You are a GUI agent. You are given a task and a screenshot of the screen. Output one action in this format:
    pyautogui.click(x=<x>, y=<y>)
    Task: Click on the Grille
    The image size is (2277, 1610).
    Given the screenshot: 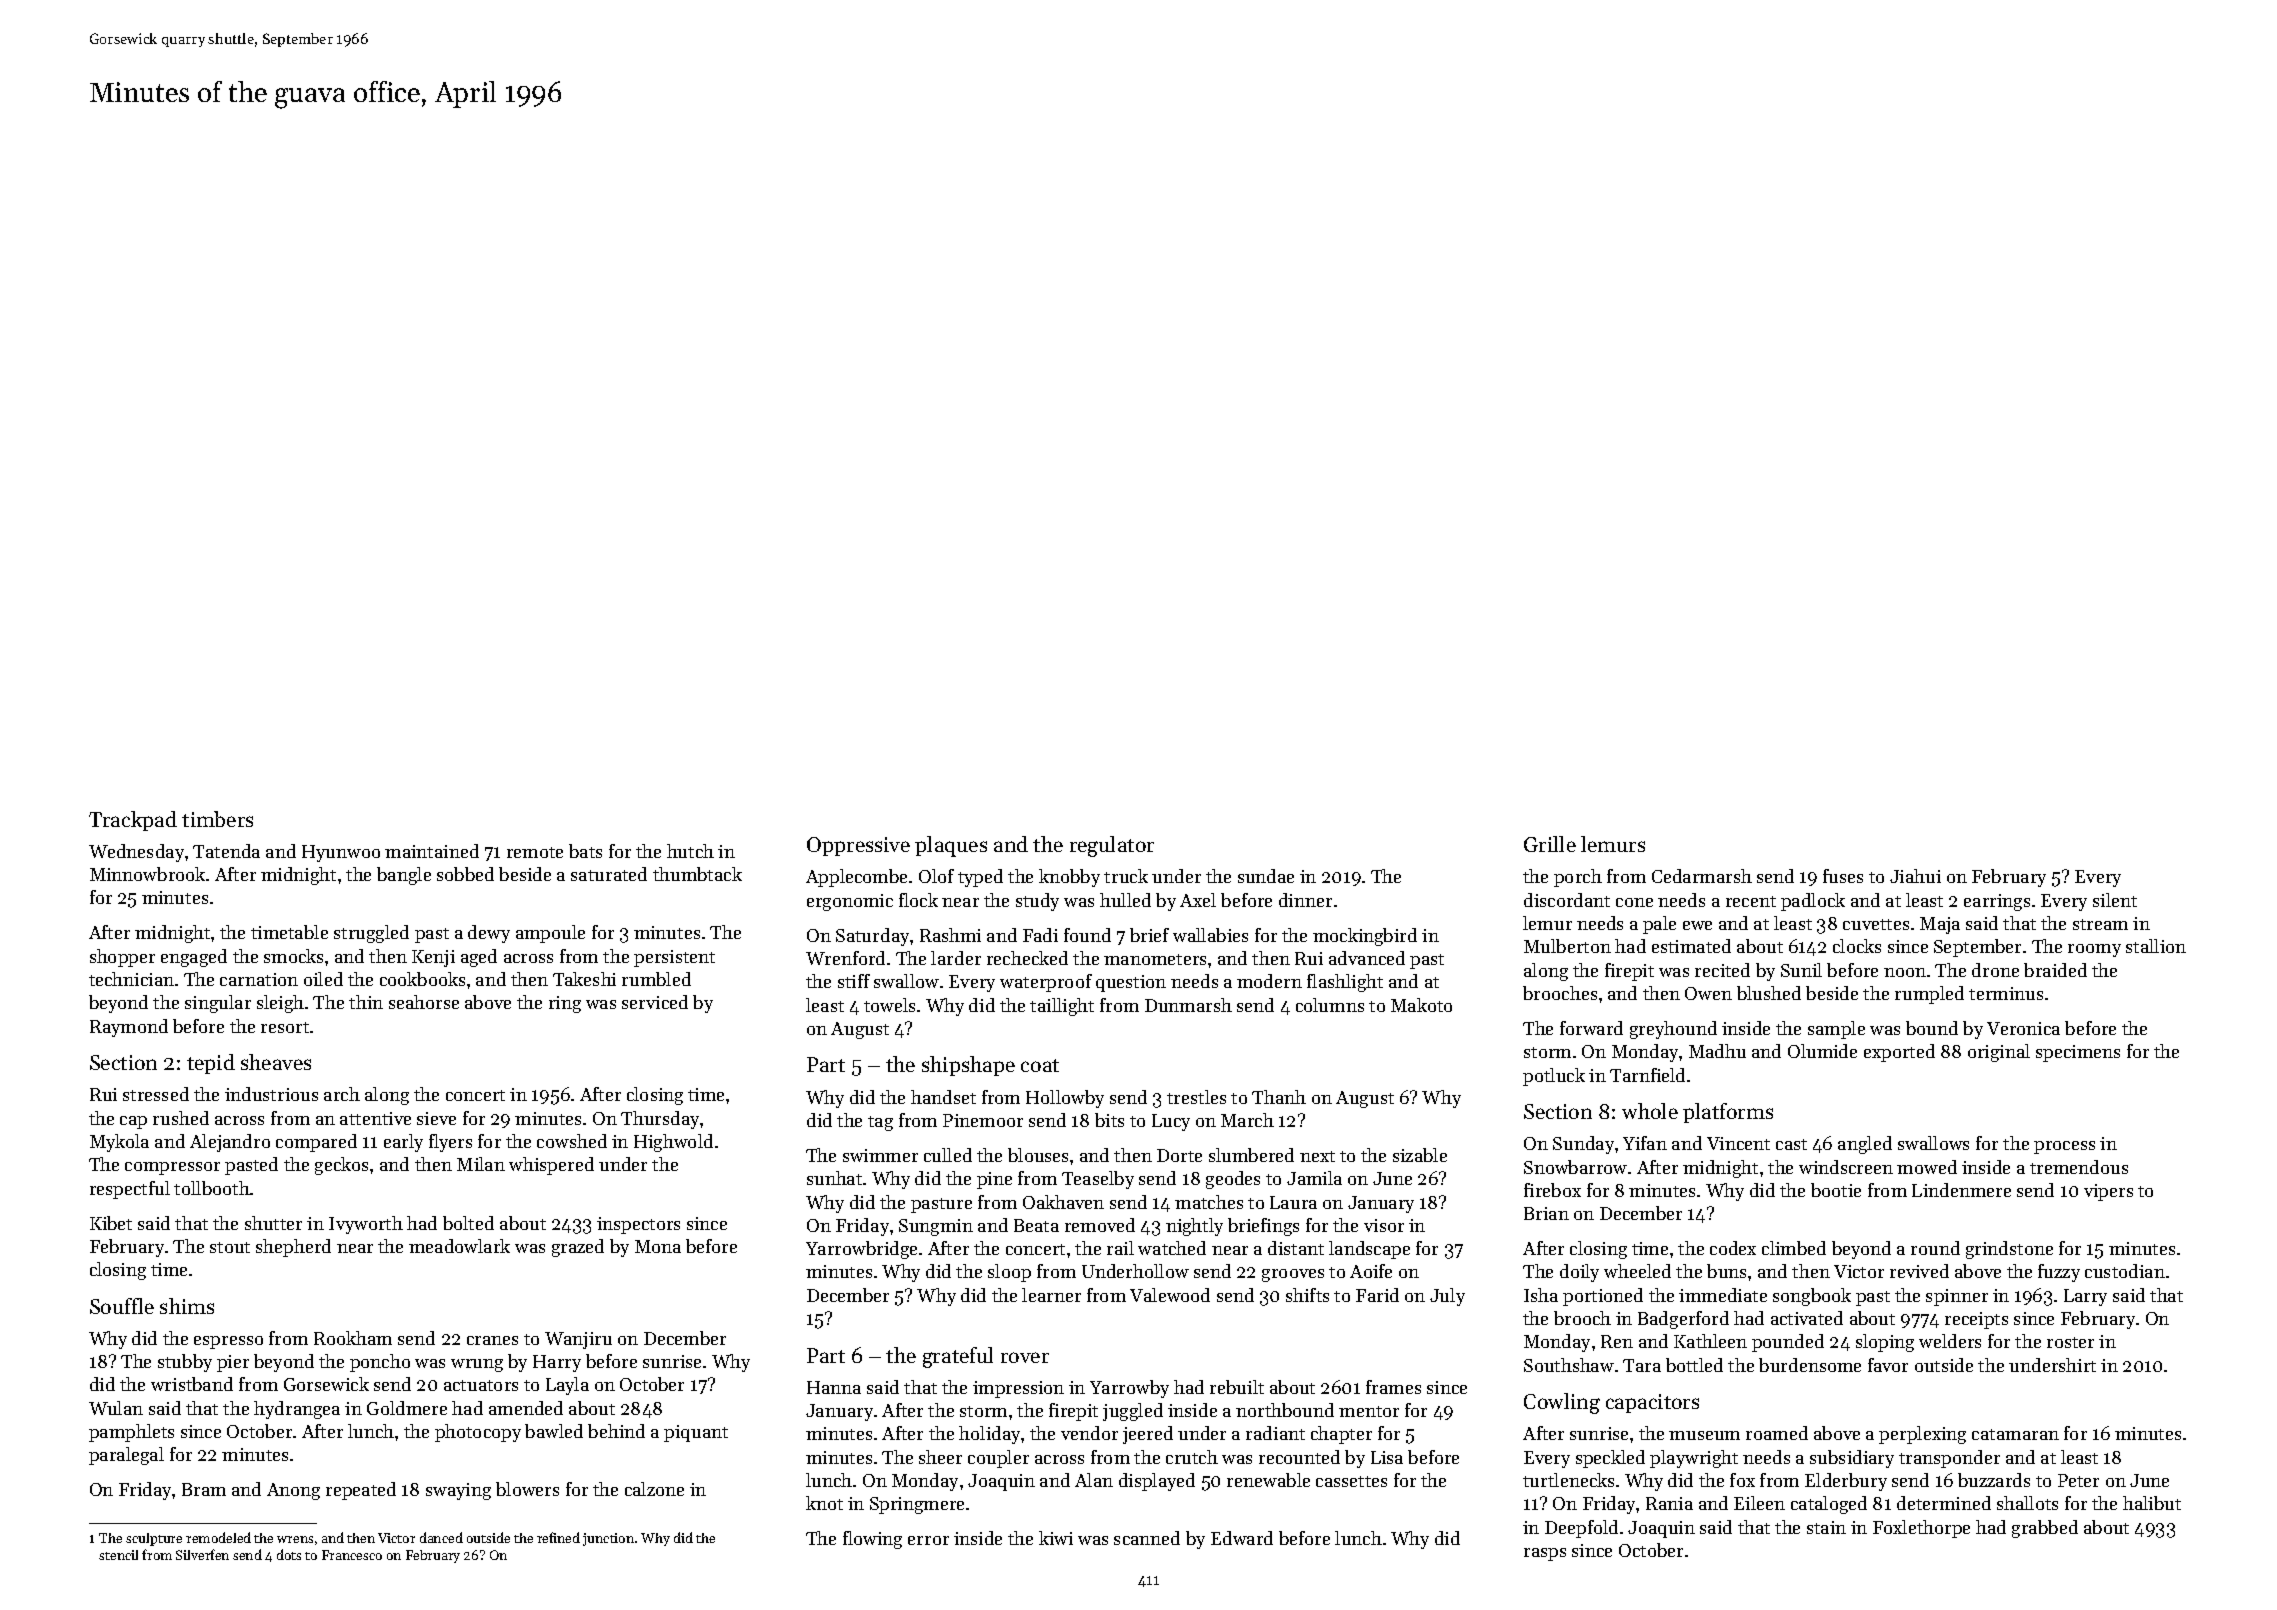 What is the action you would take?
    pyautogui.click(x=1550, y=844)
